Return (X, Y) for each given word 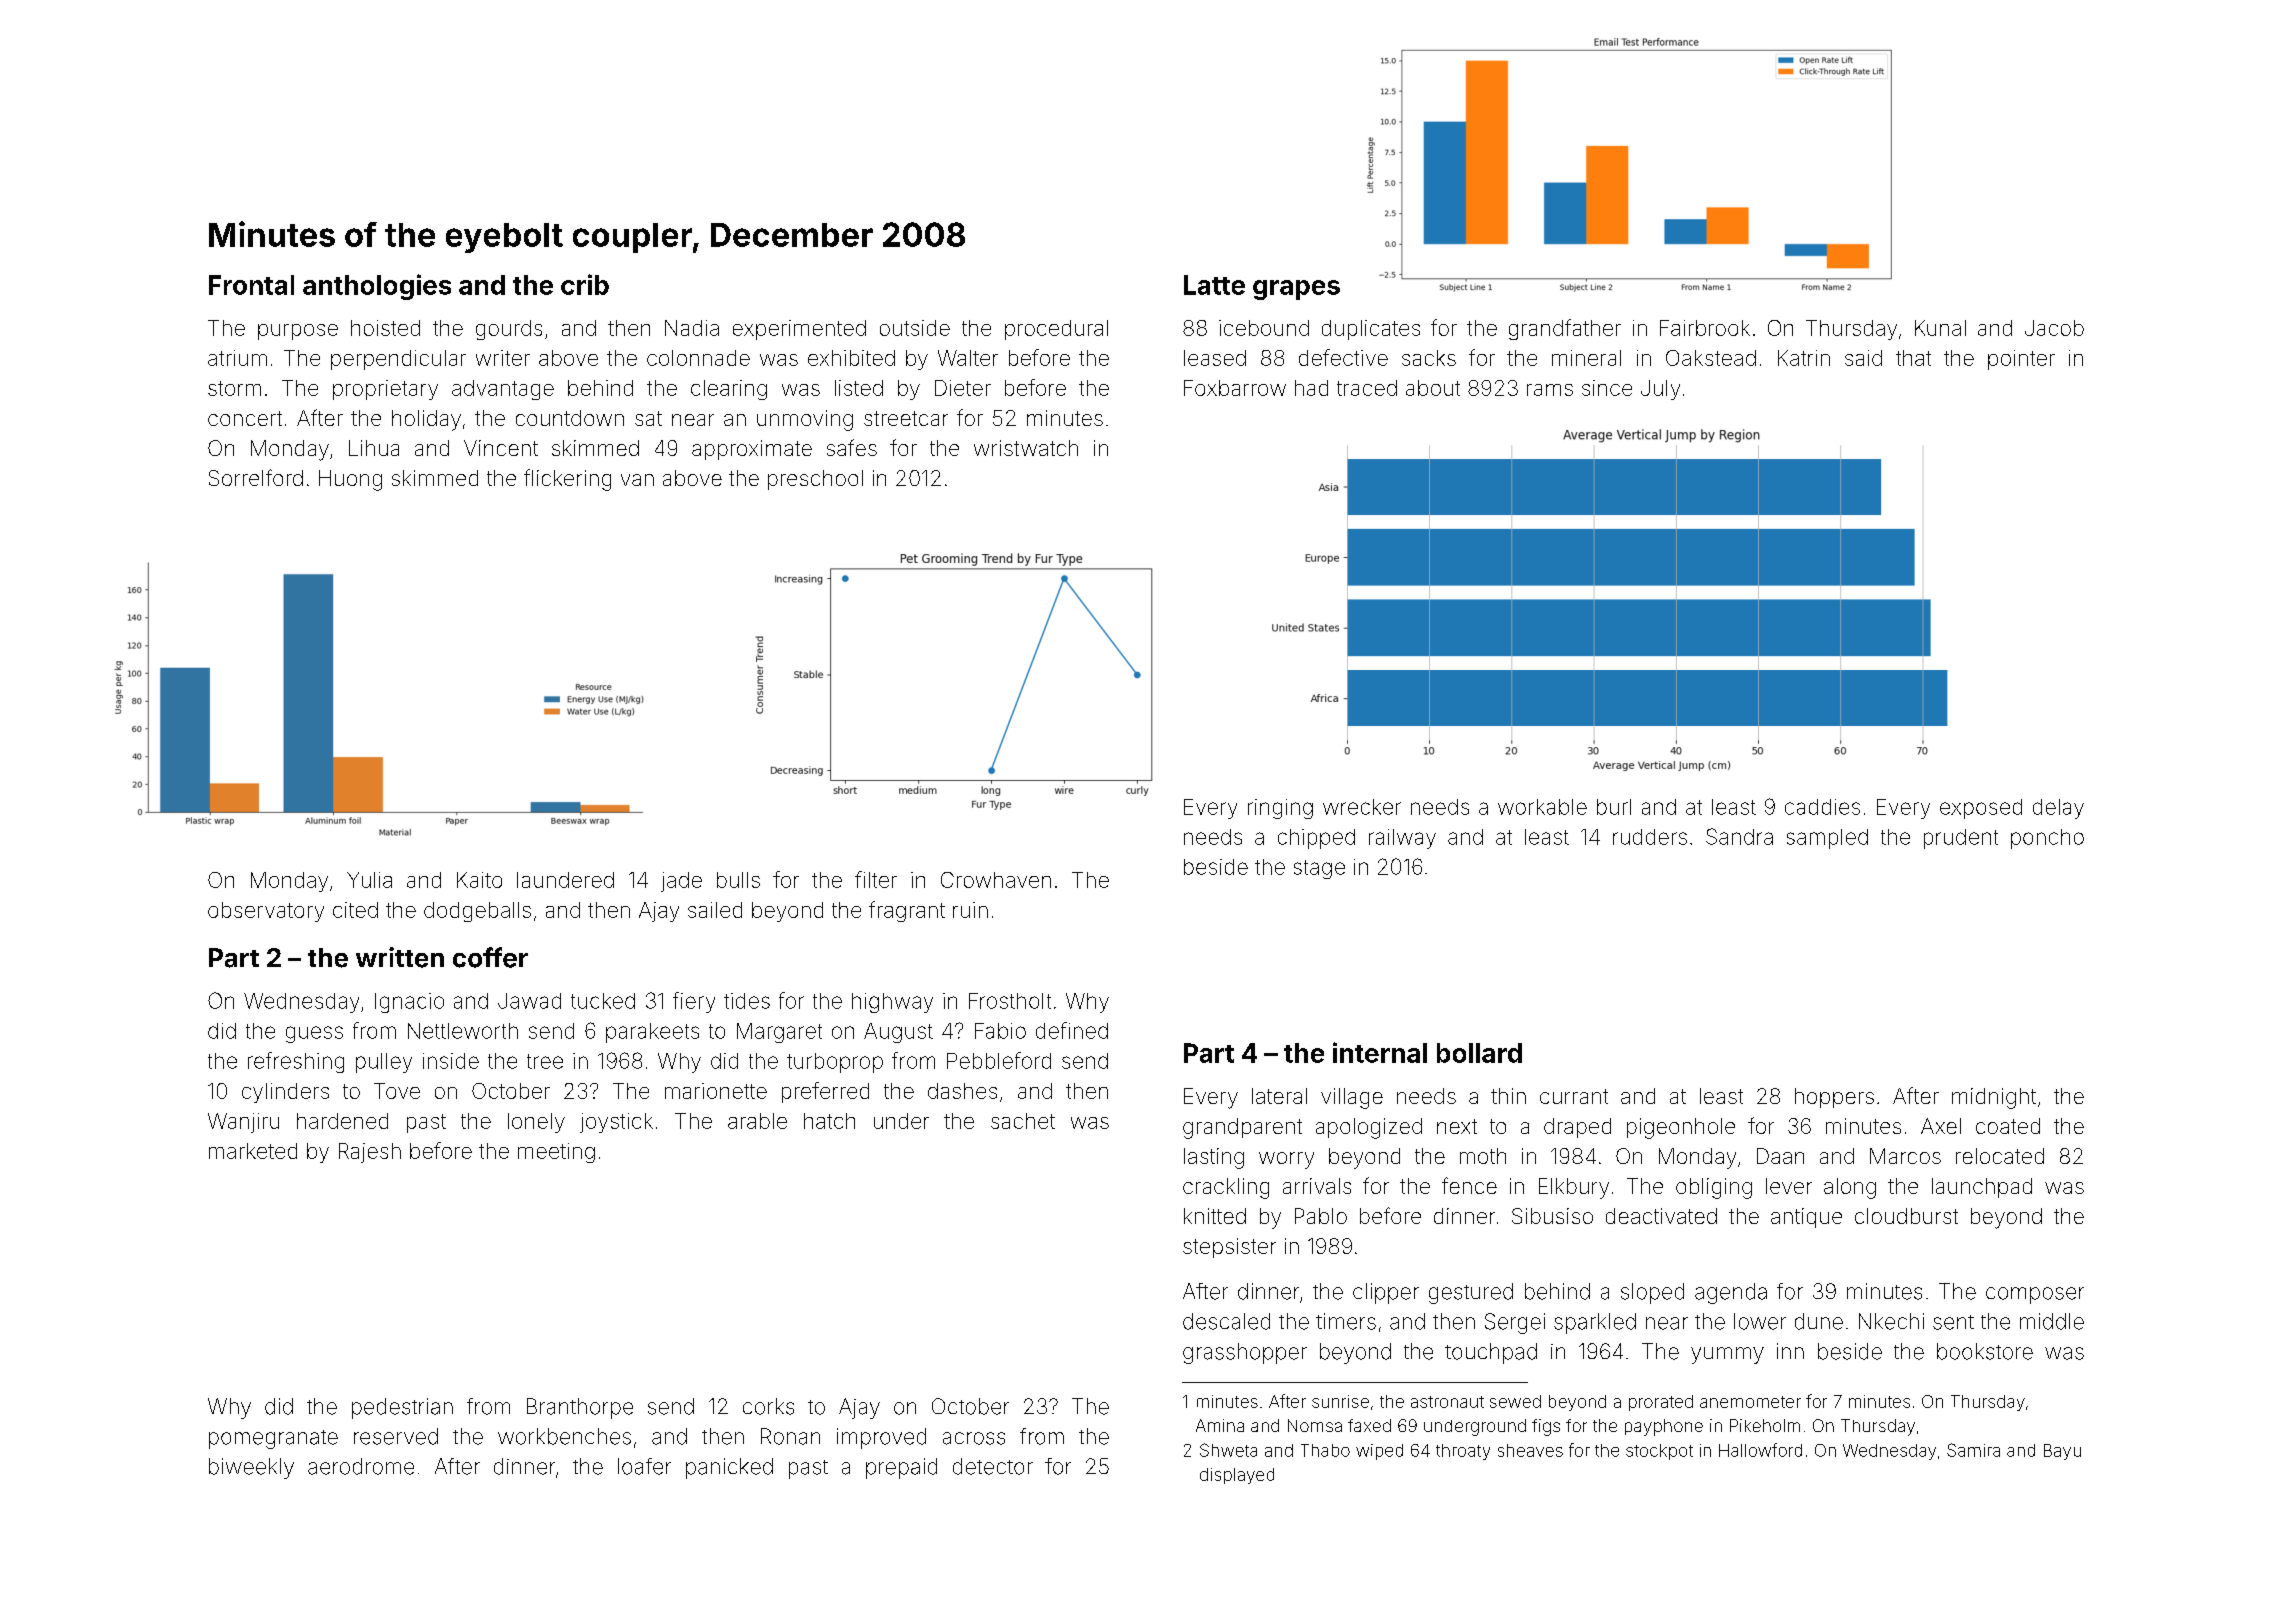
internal (1380, 1052)
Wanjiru (243, 1123)
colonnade (698, 358)
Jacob (2054, 328)
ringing (1280, 809)
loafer (644, 1466)
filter (876, 879)
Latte (1214, 285)
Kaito (479, 880)
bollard (1479, 1053)
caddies (1822, 807)
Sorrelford (256, 477)
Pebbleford (999, 1060)
